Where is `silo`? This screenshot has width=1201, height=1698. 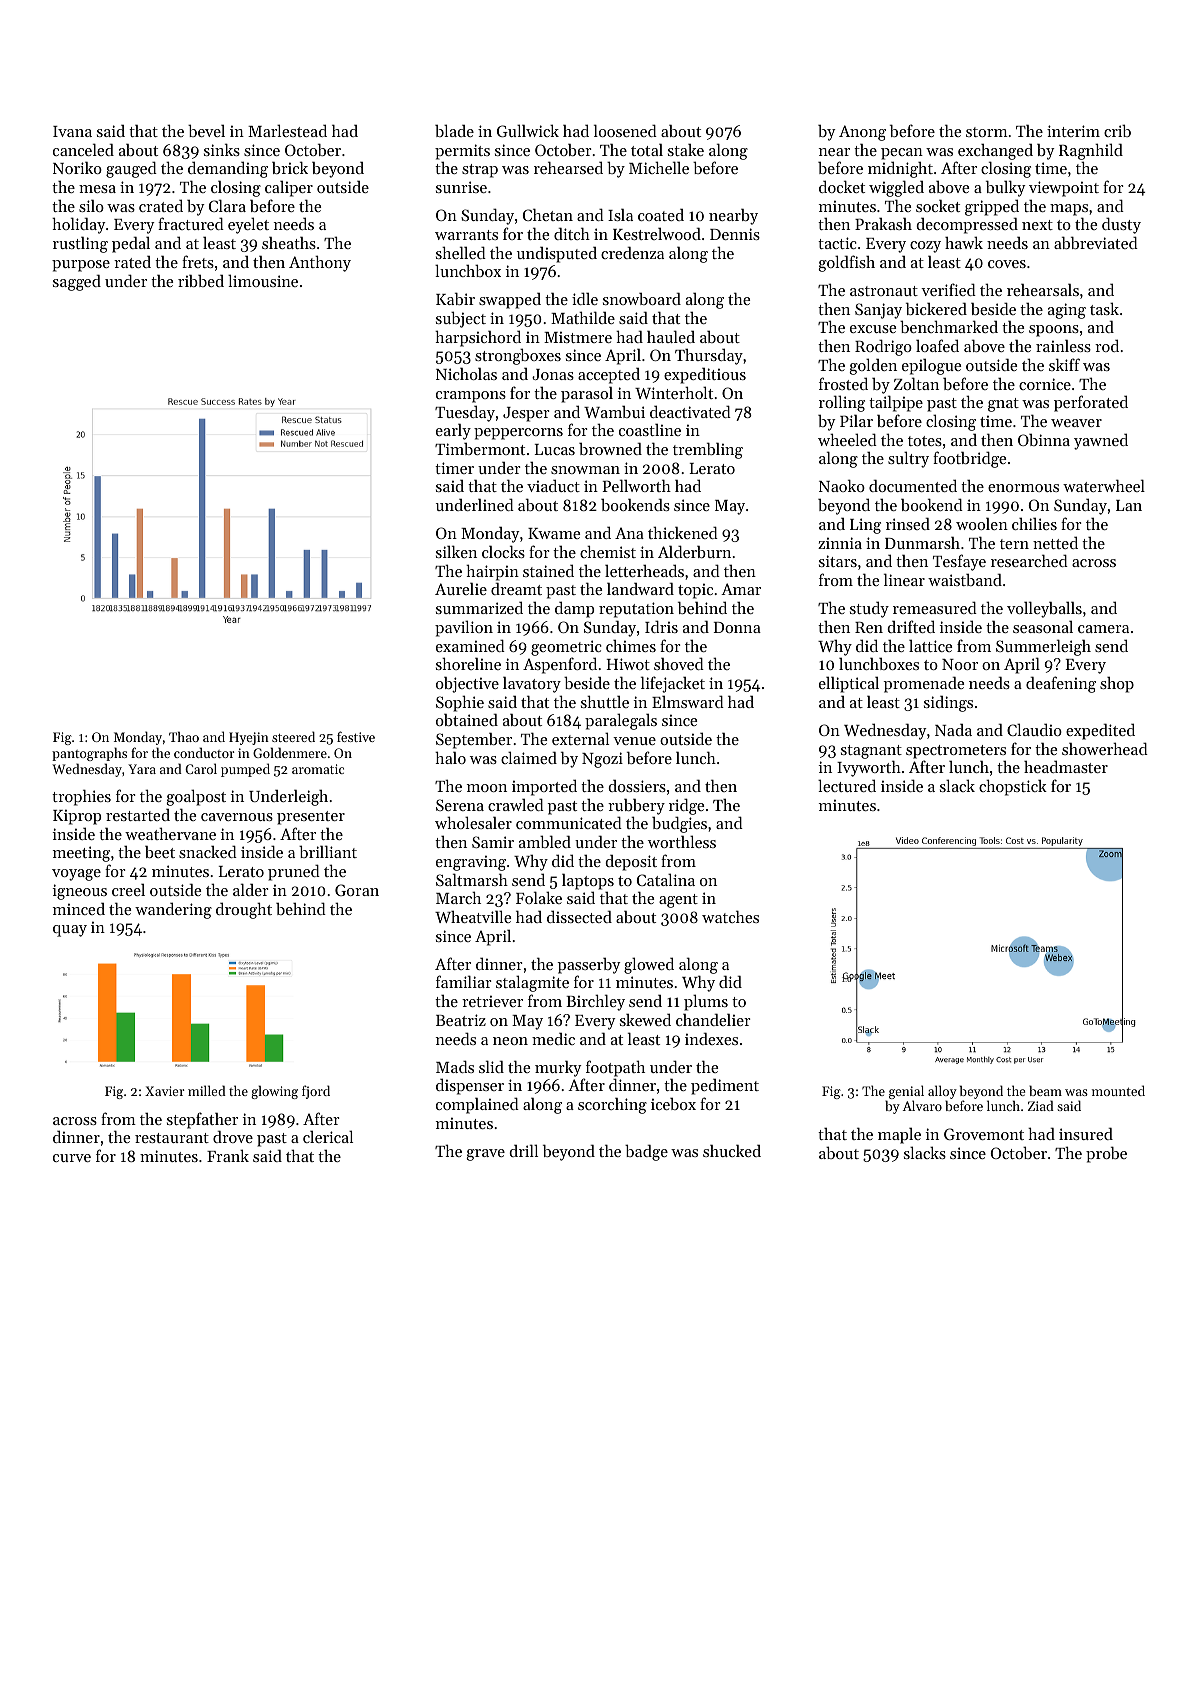
silo is located at coordinates (91, 205).
